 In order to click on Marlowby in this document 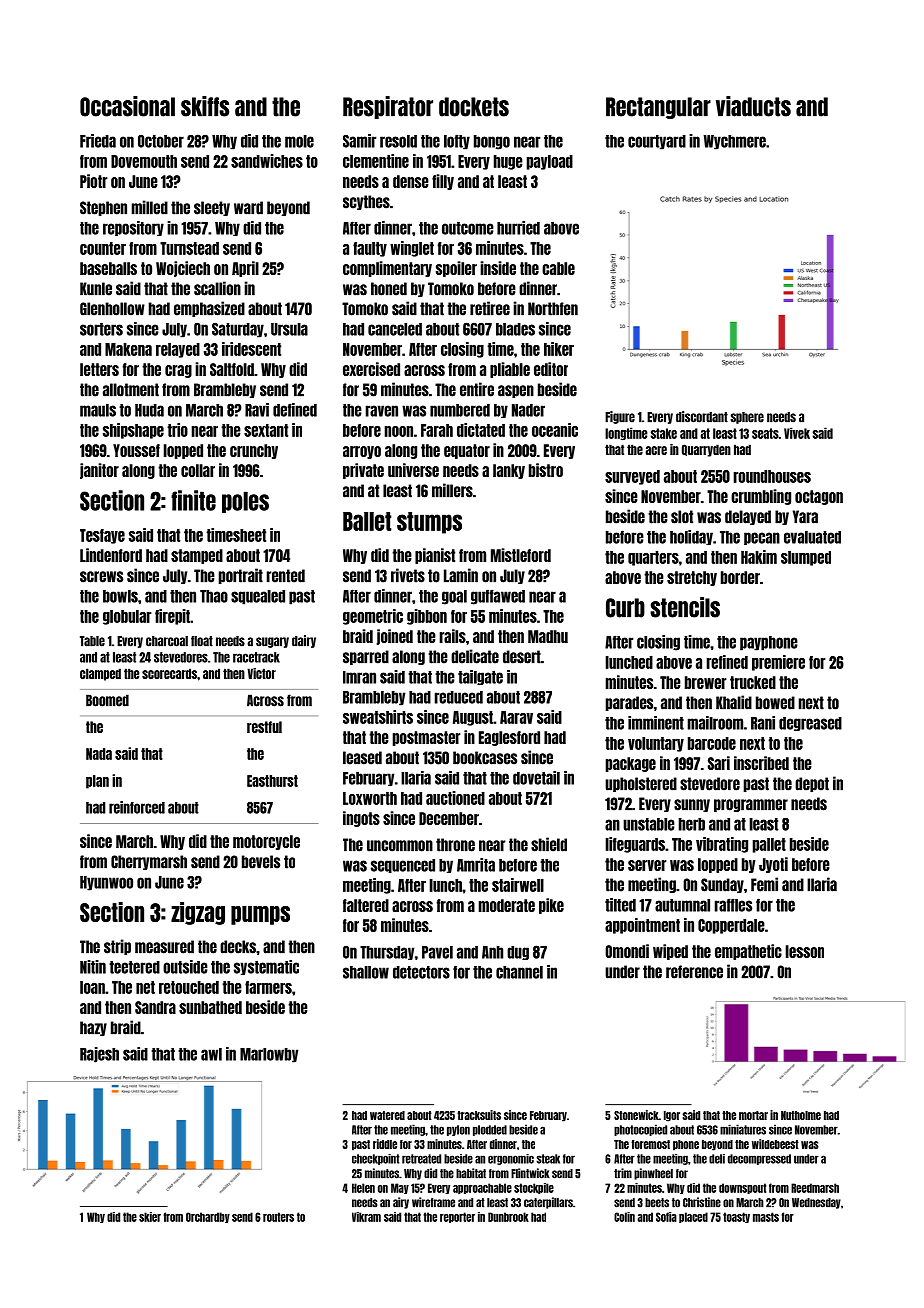, I will do `click(269, 1055)`.
